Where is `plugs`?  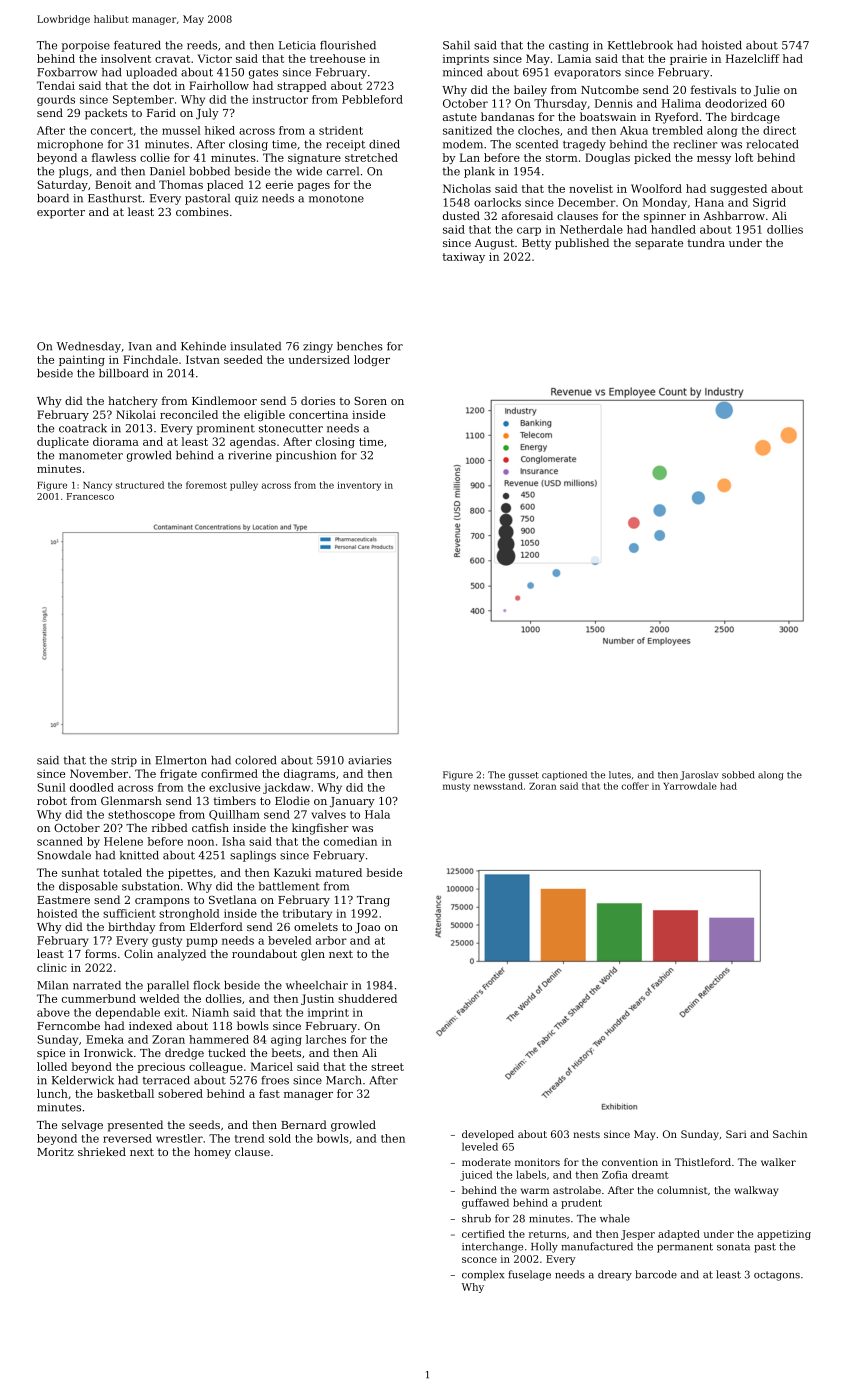 plugs is located at coordinates (74, 172).
